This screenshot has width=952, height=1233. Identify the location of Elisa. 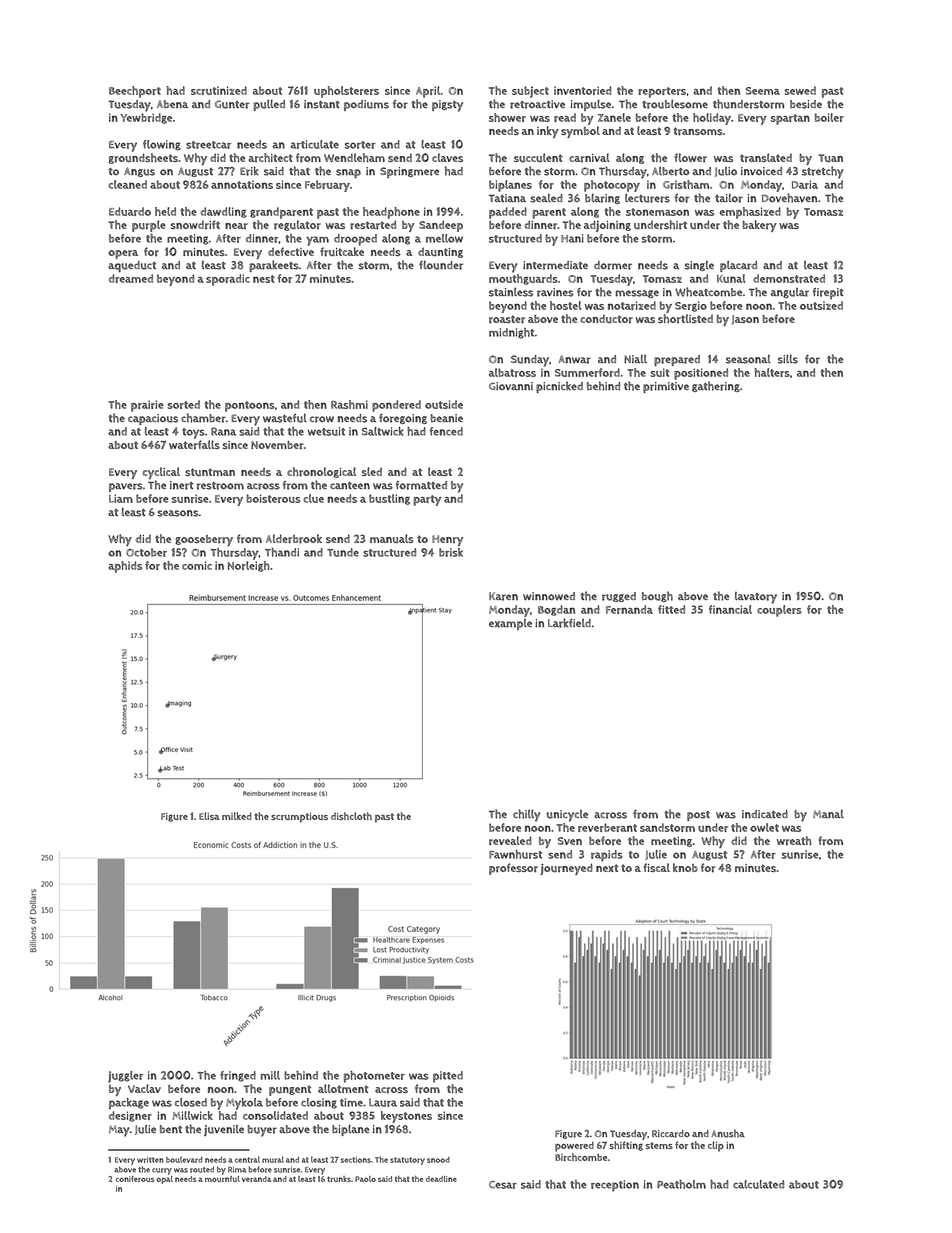
(209, 816).
